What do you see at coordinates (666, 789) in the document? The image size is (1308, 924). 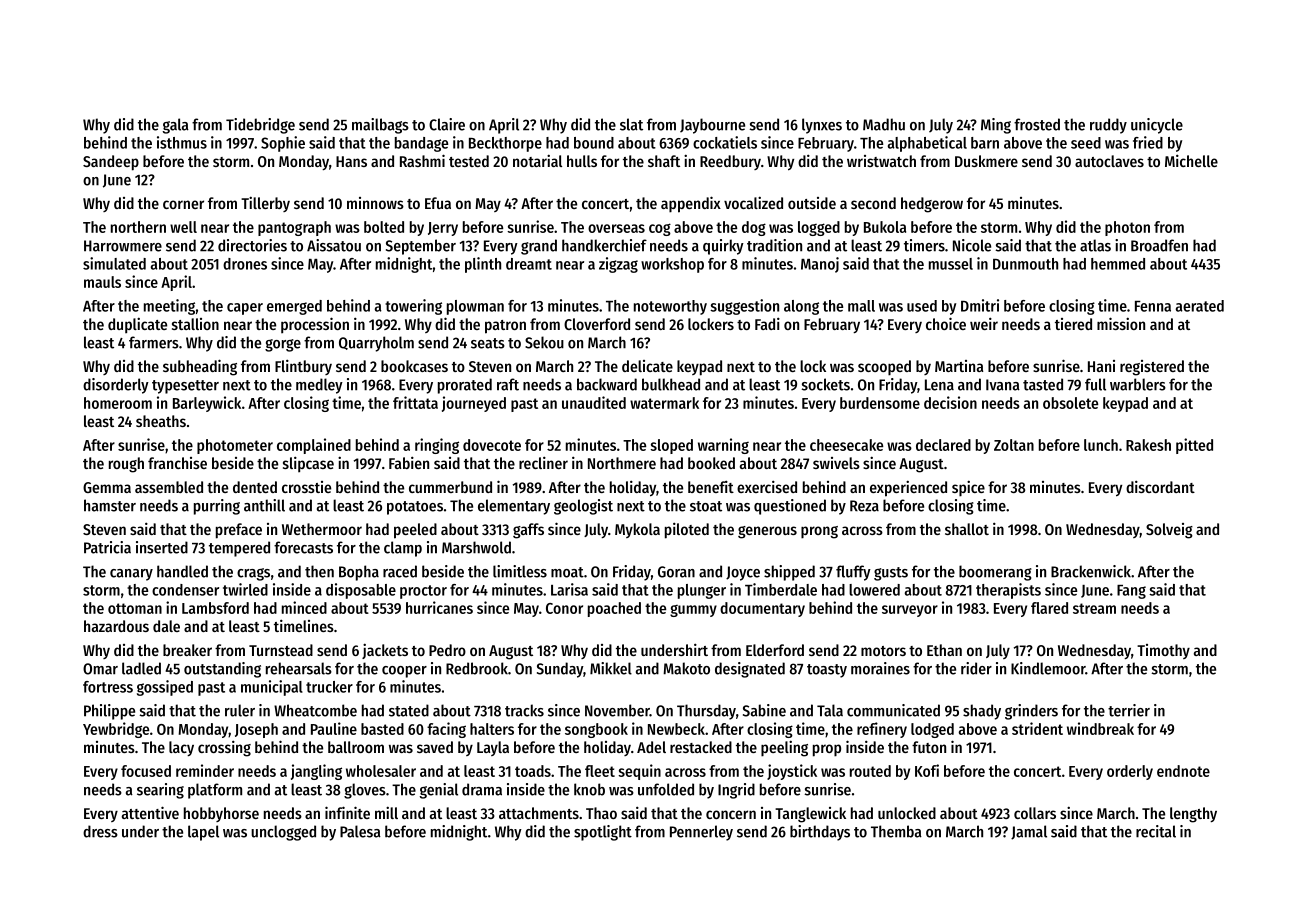 I see `unfolded` at bounding box center [666, 789].
